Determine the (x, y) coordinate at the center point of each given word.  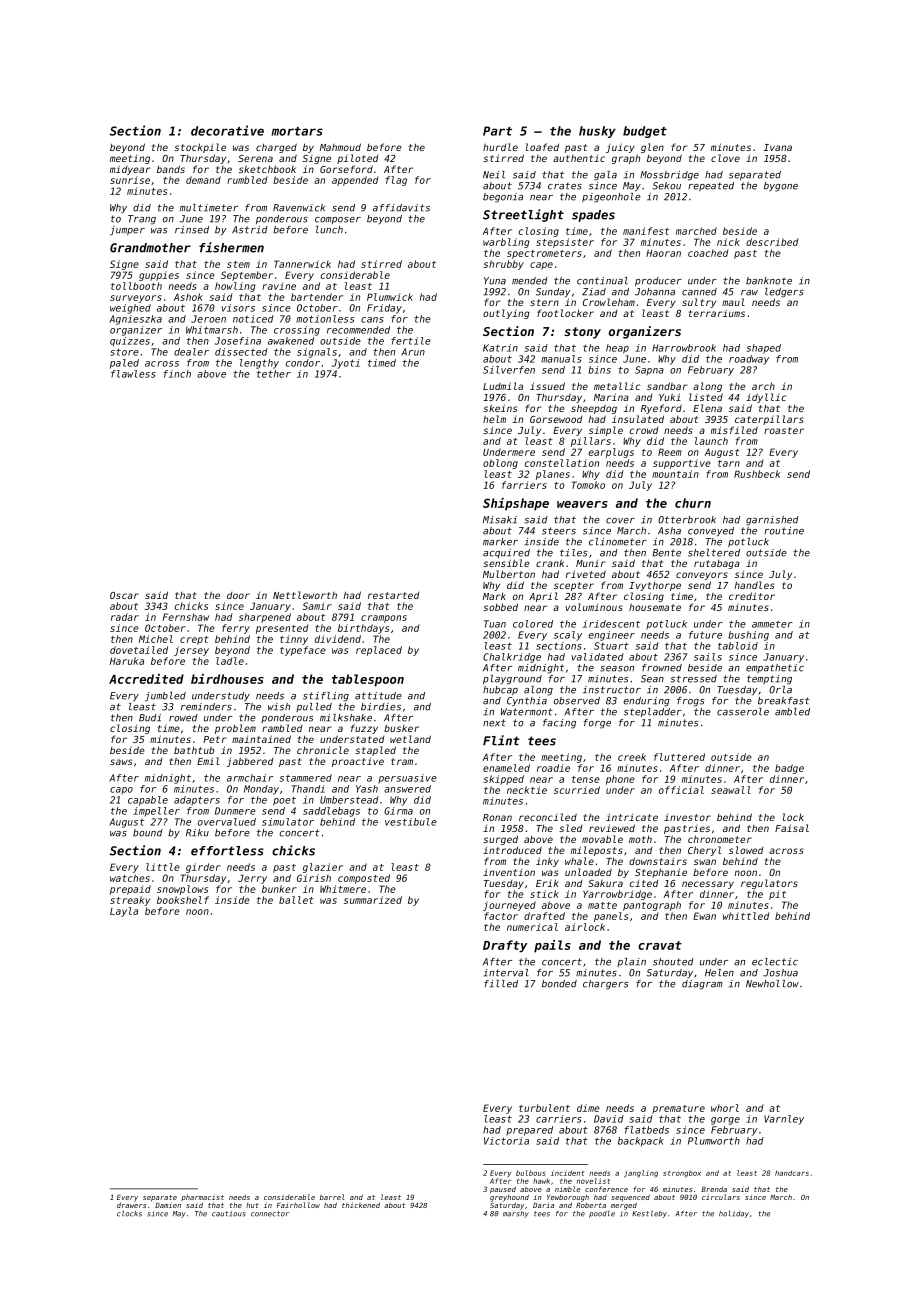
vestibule (411, 822)
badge (789, 769)
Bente (667, 553)
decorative (227, 130)
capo (121, 790)
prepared (529, 1131)
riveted (586, 574)
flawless (133, 374)
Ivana (778, 147)
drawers (131, 1205)
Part (497, 131)
